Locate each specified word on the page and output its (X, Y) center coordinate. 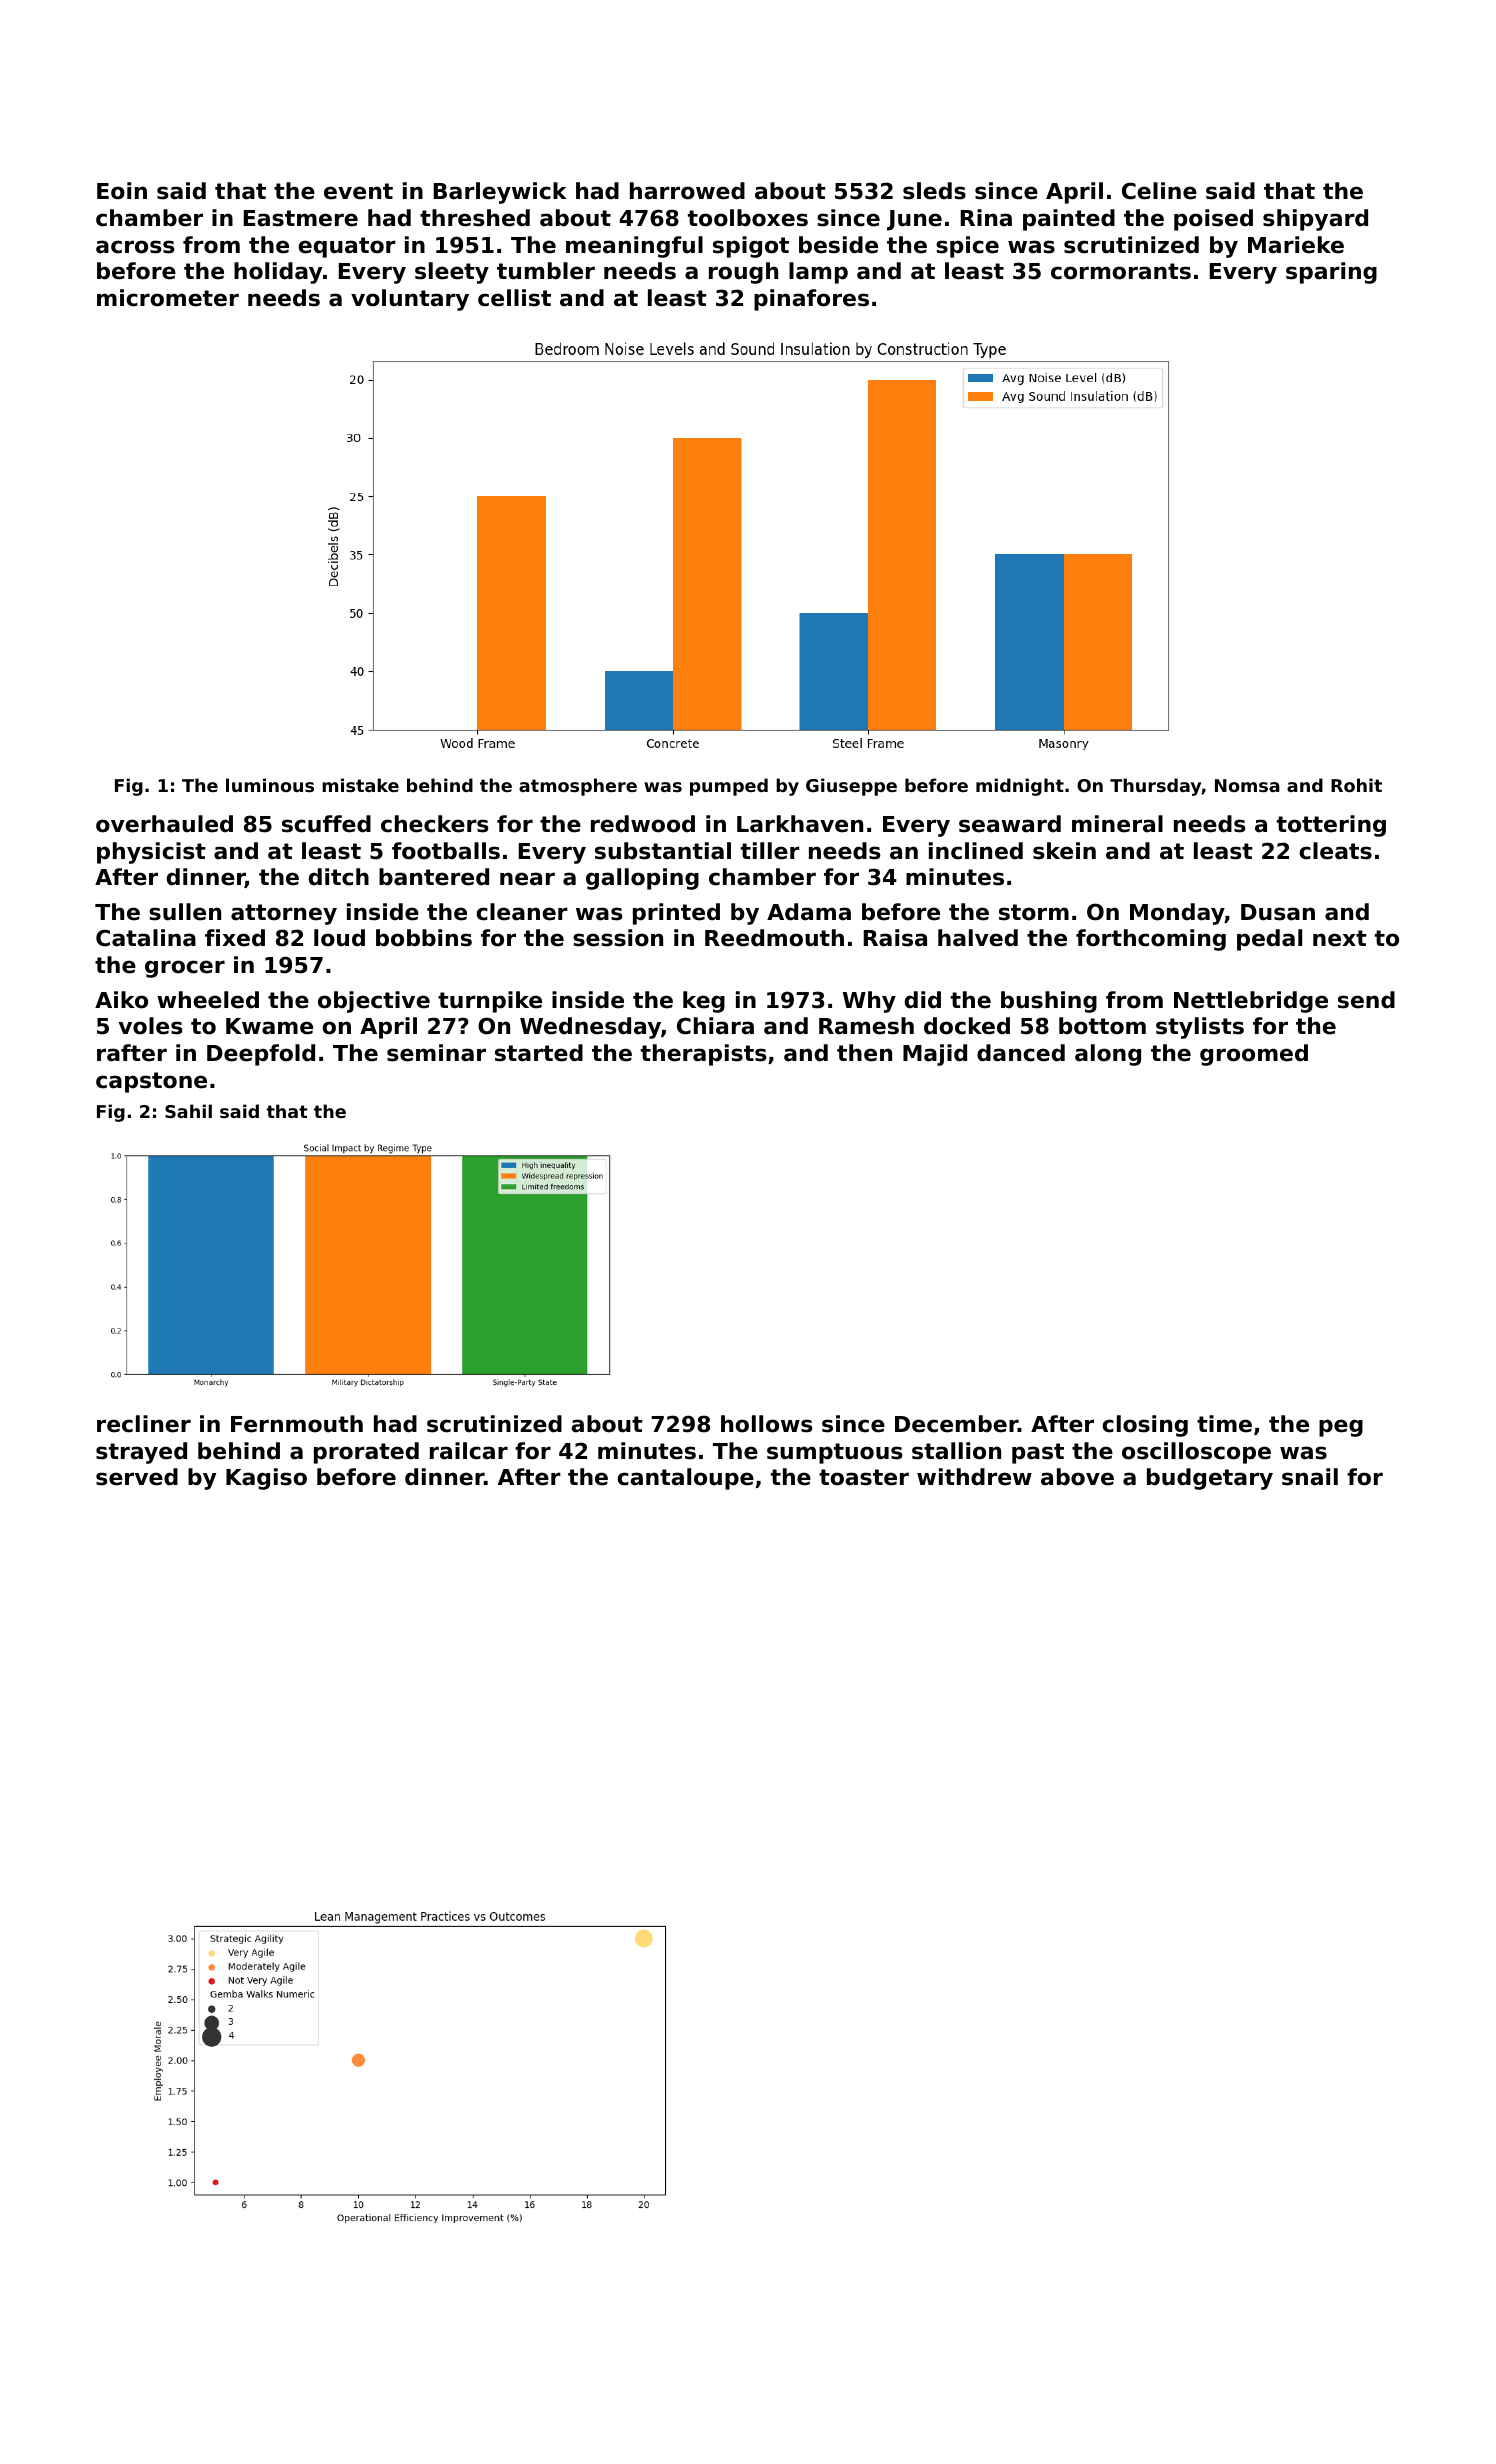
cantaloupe (685, 1479)
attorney (284, 914)
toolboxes (748, 218)
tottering (1331, 826)
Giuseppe (851, 787)
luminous (270, 785)
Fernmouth (297, 1424)
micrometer (168, 298)
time (1224, 1424)
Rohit (1356, 785)
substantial (663, 851)
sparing (1331, 273)
